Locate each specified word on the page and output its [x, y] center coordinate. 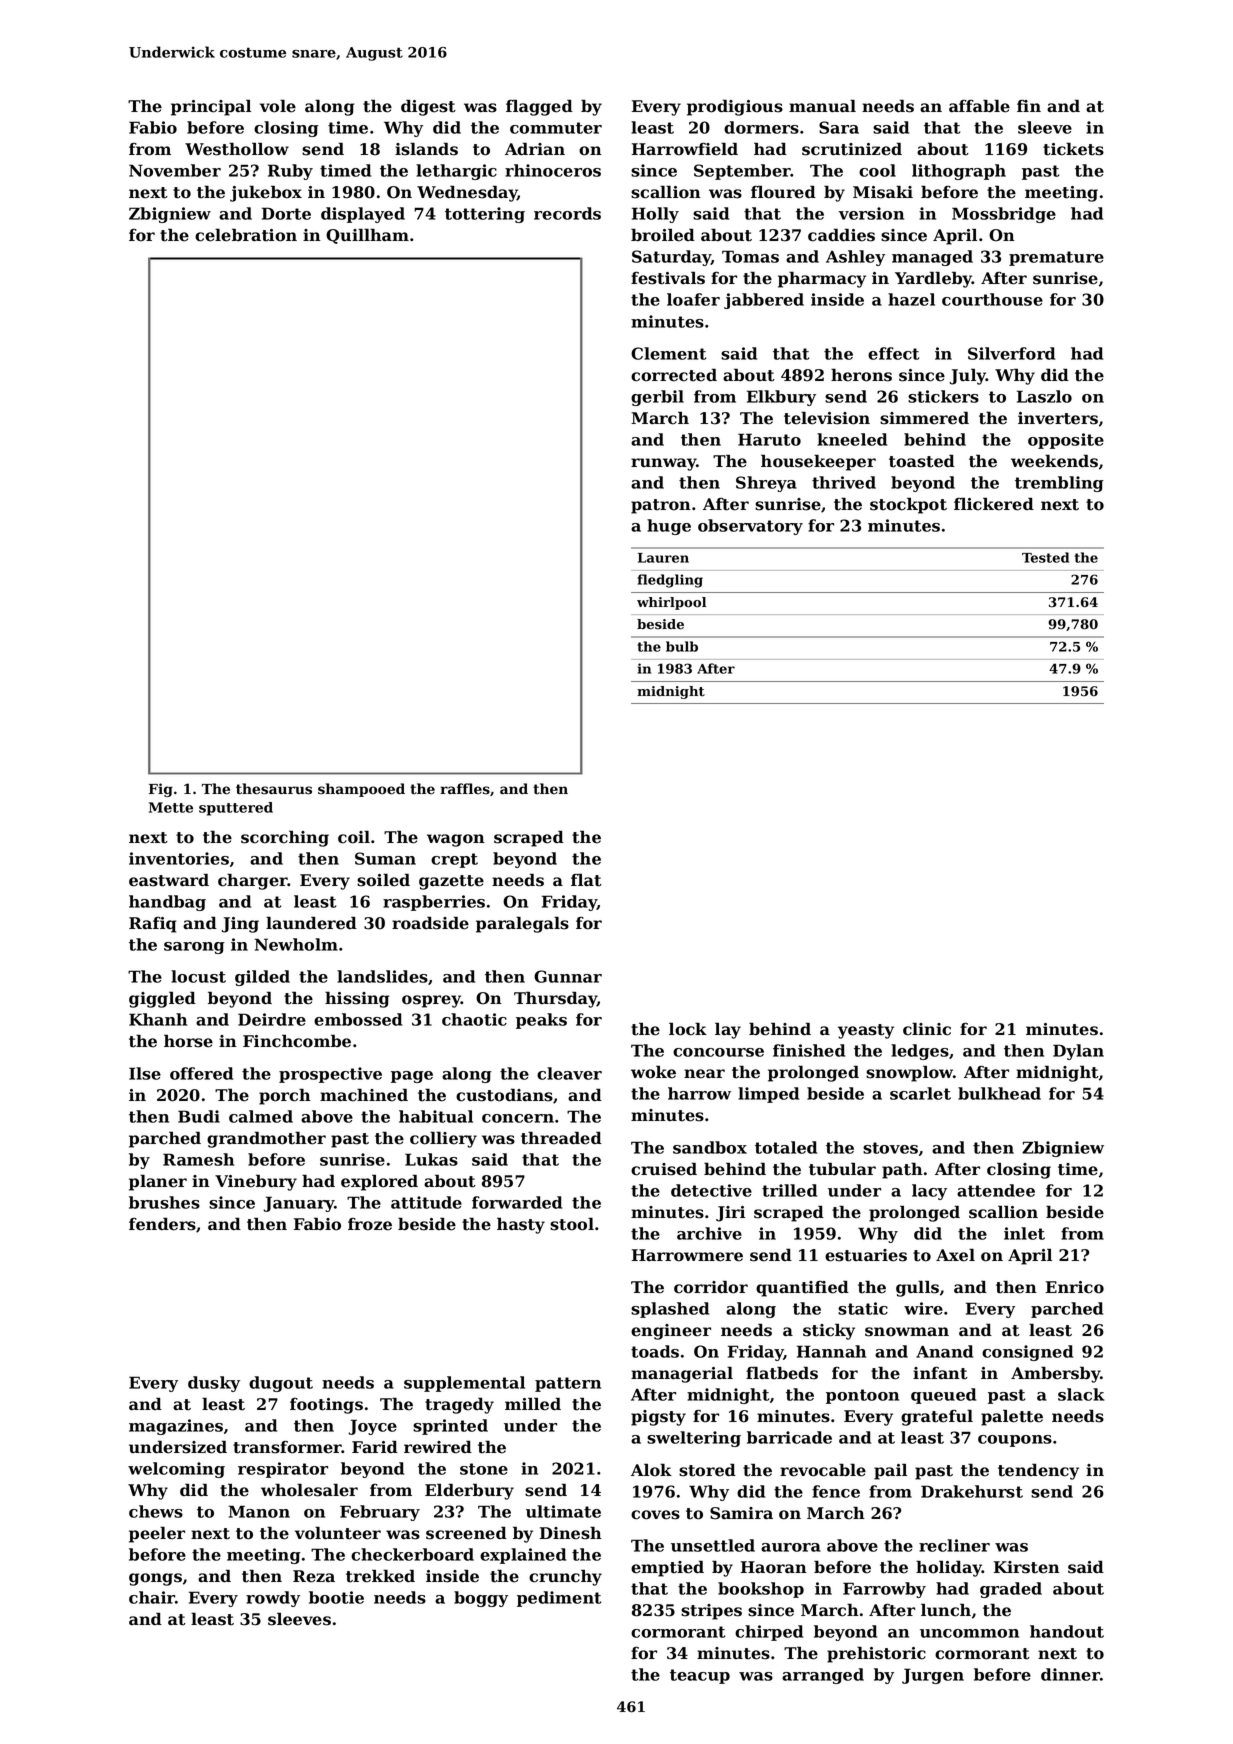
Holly [655, 215]
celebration [246, 235]
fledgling [670, 581]
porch [285, 1096]
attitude [426, 1202]
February [380, 1513]
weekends [1054, 461]
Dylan [1078, 1052]
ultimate [563, 1511]
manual [822, 105]
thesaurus [274, 789]
